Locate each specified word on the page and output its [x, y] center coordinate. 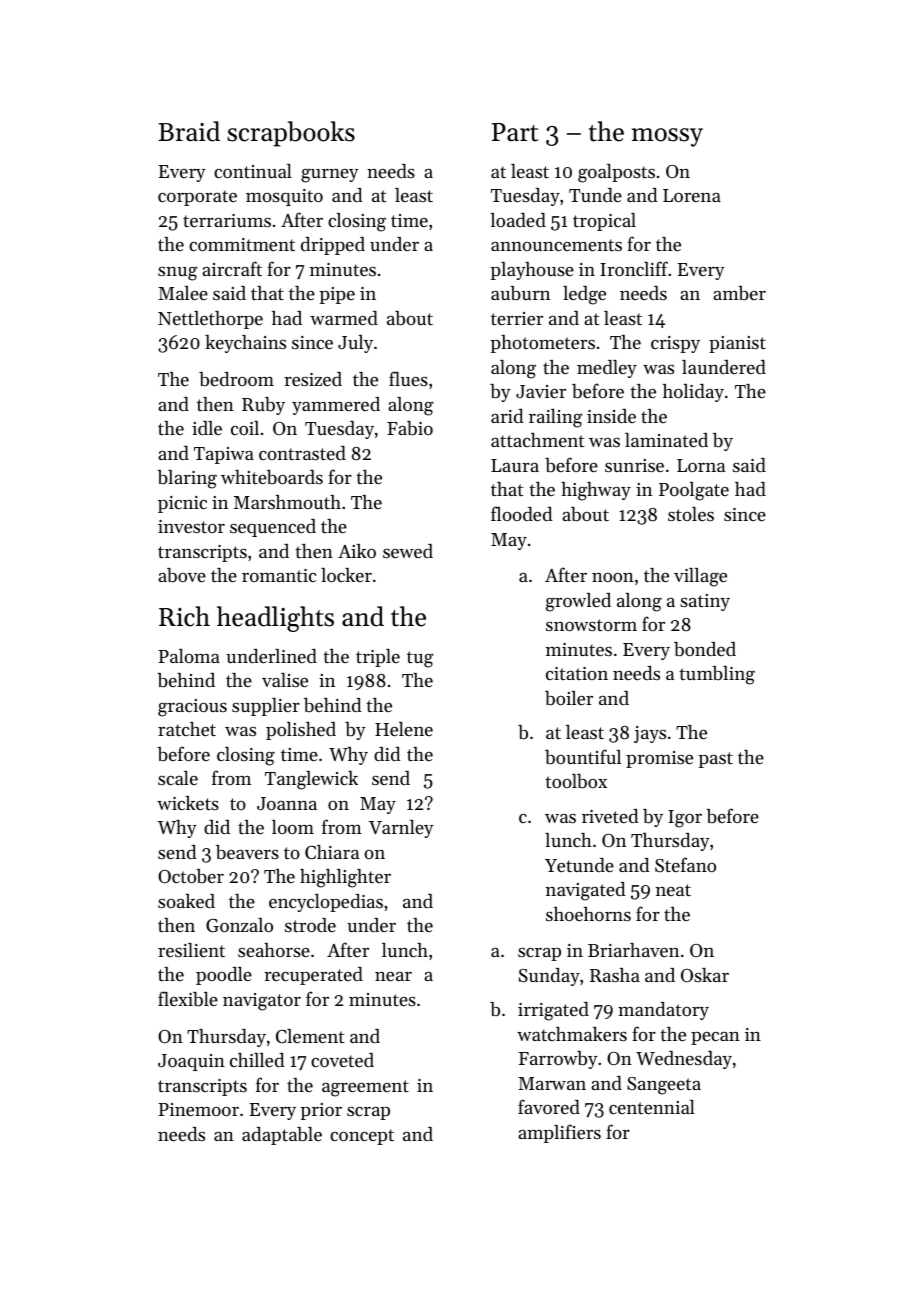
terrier [517, 318]
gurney [330, 175]
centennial [652, 1107]
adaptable [282, 1136]
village [700, 577]
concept [362, 1137]
